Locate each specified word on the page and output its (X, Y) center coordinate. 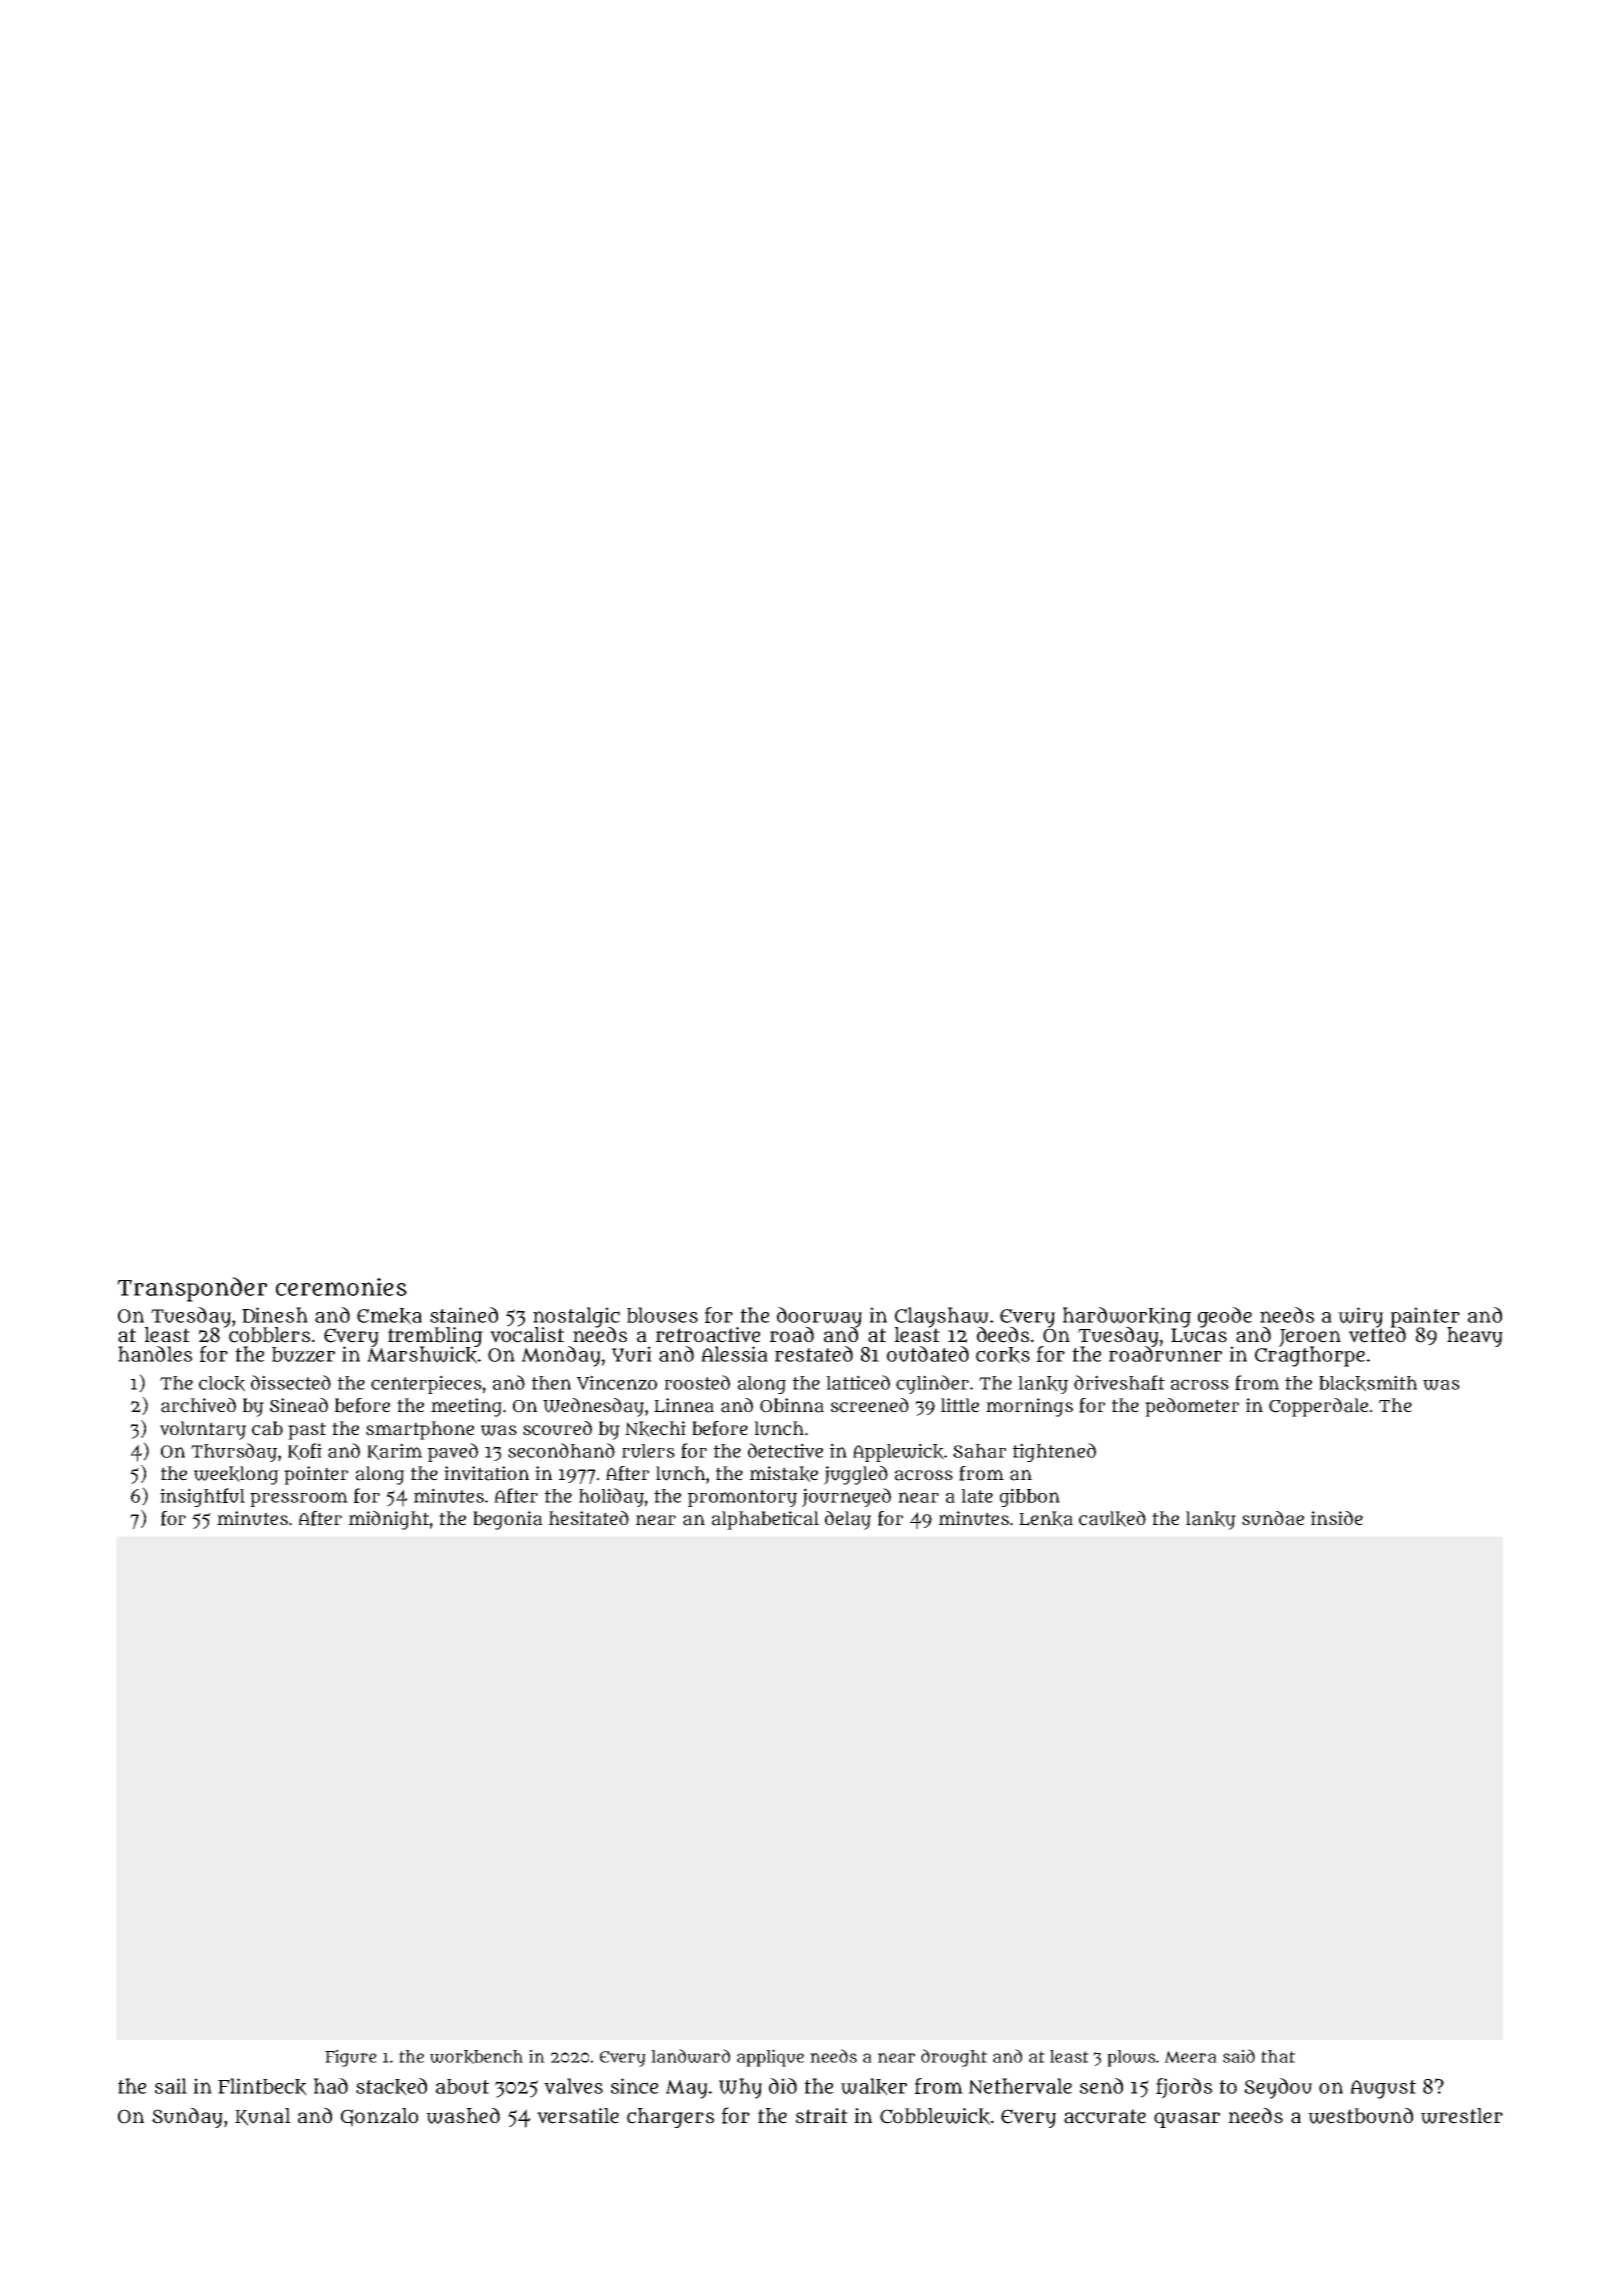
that (1278, 2056)
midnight (389, 1520)
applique (770, 2058)
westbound (1360, 2115)
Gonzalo (379, 2117)
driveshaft (1119, 1382)
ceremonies (341, 1286)
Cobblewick (935, 2116)
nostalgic (576, 1317)
